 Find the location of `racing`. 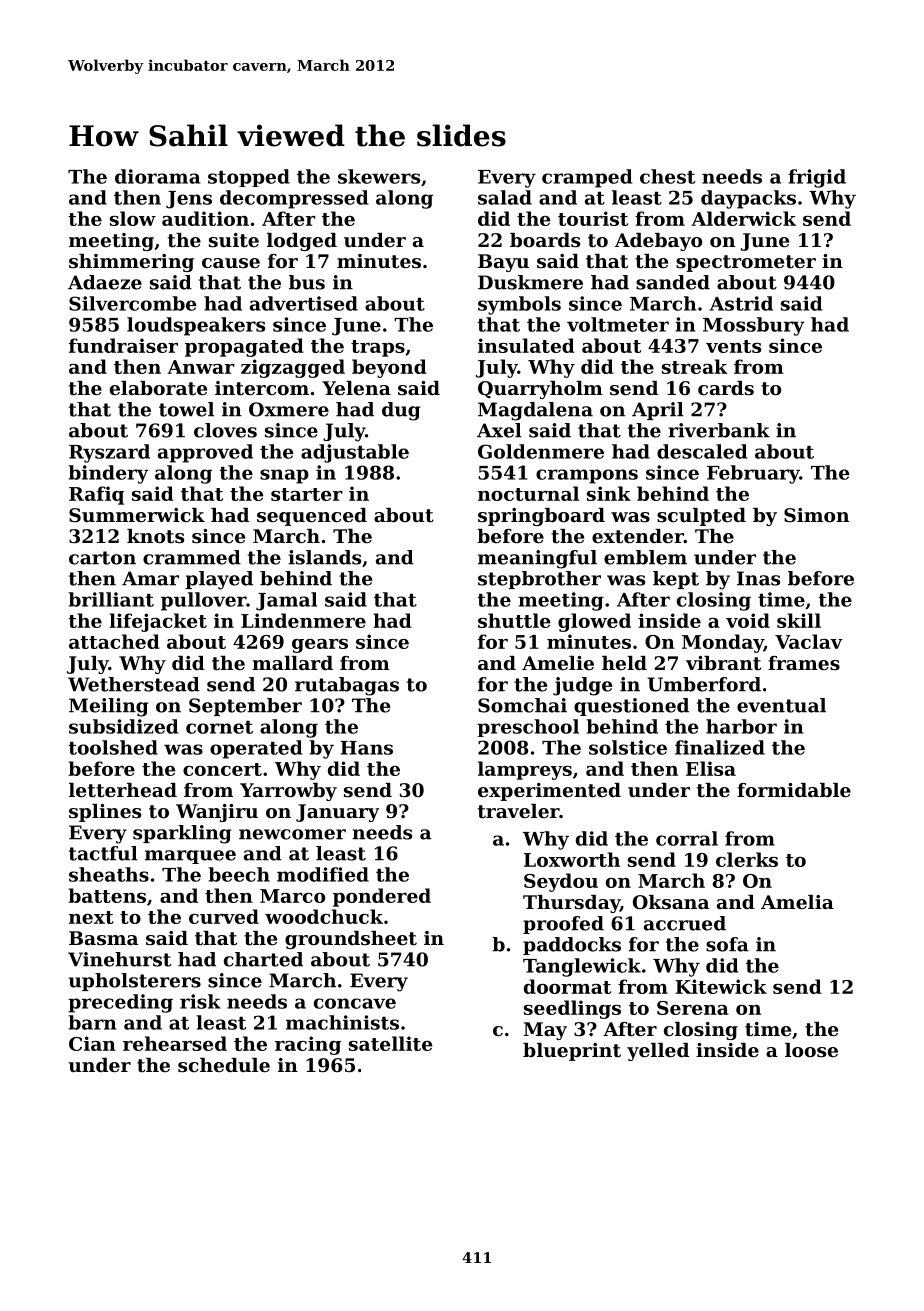

racing is located at coordinates (308, 1045).
